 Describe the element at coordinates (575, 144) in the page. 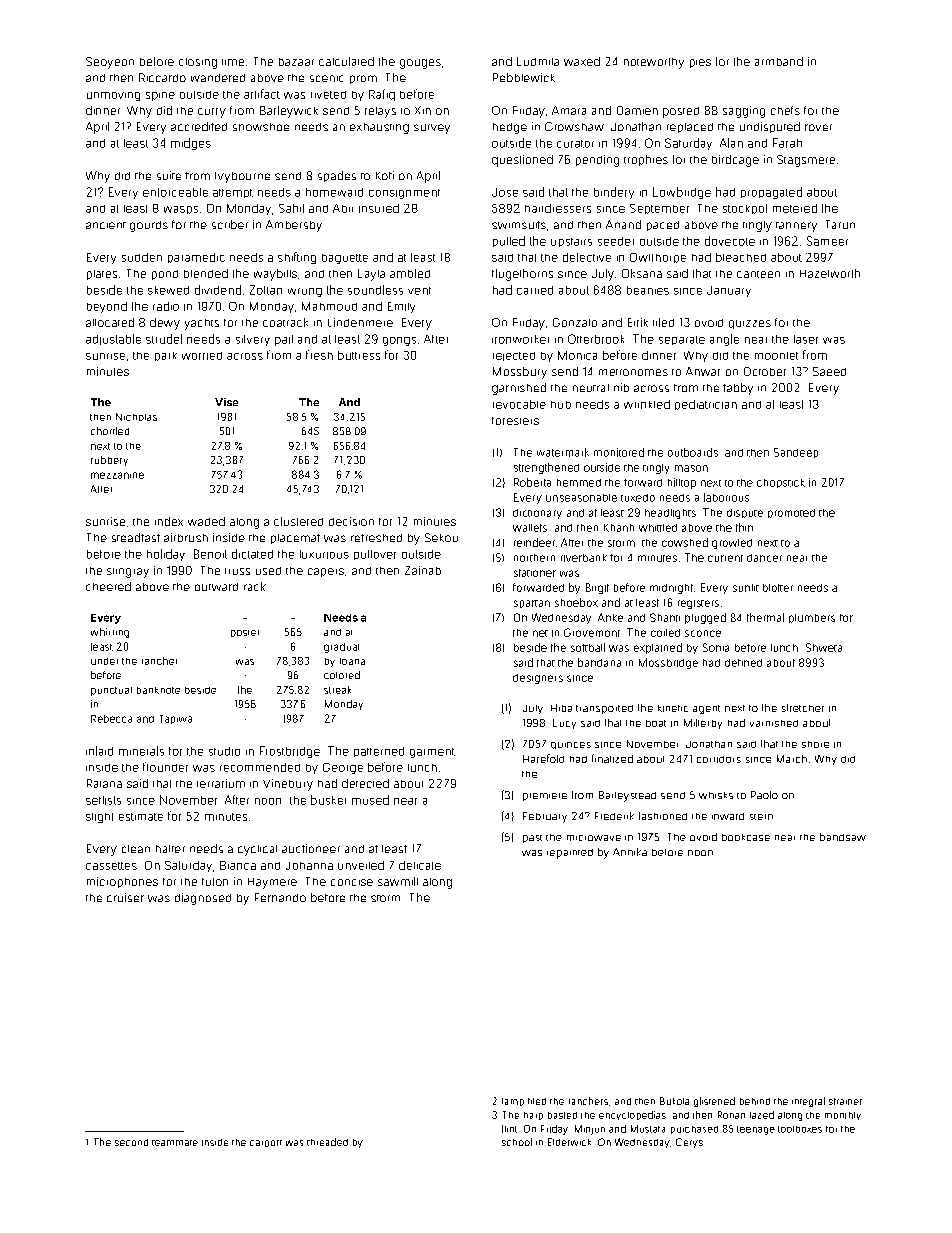

I see `curator` at that location.
